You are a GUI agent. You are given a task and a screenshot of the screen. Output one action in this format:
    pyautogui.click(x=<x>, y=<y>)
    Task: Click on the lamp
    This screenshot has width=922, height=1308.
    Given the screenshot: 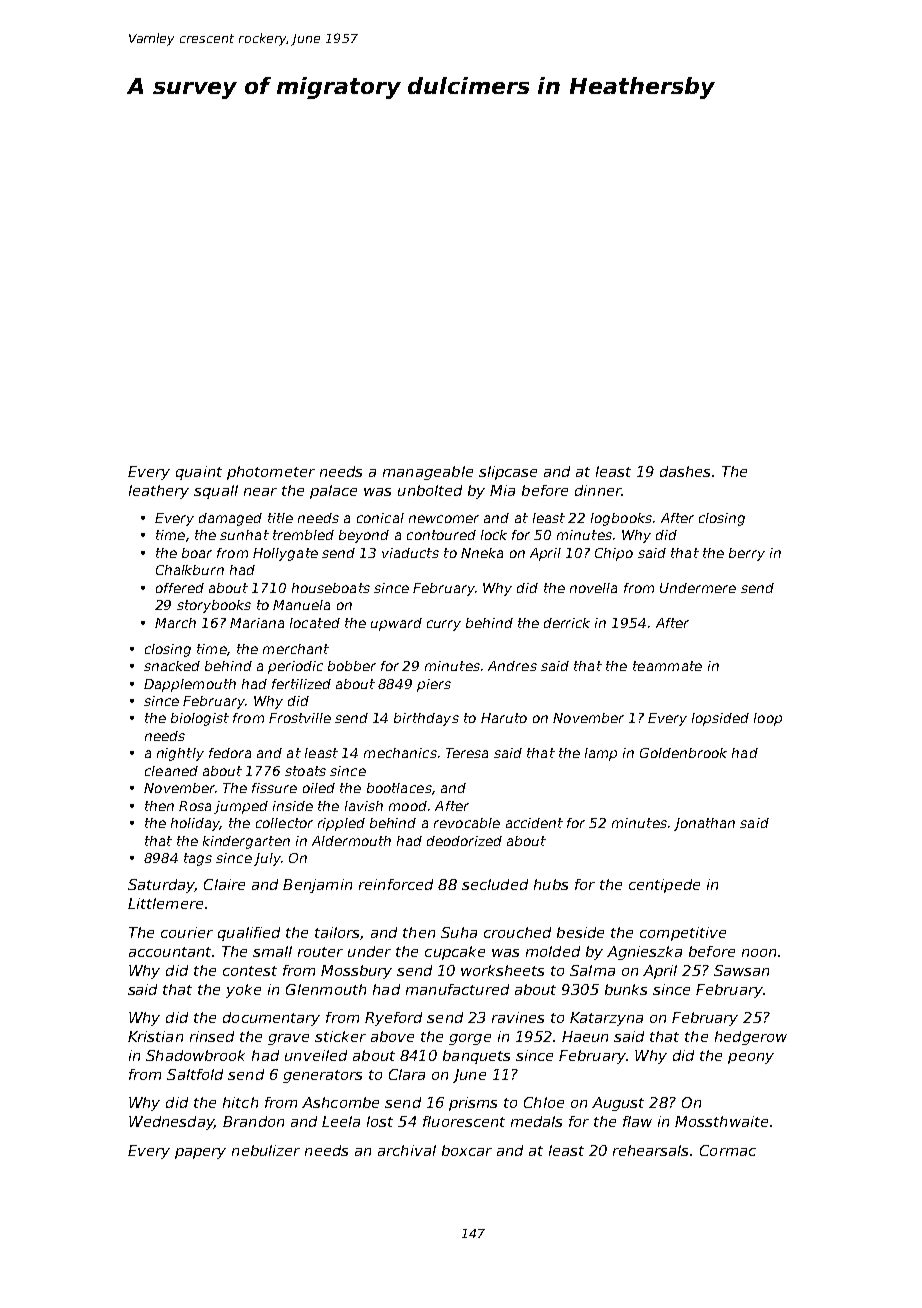 What is the action you would take?
    pyautogui.click(x=601, y=754)
